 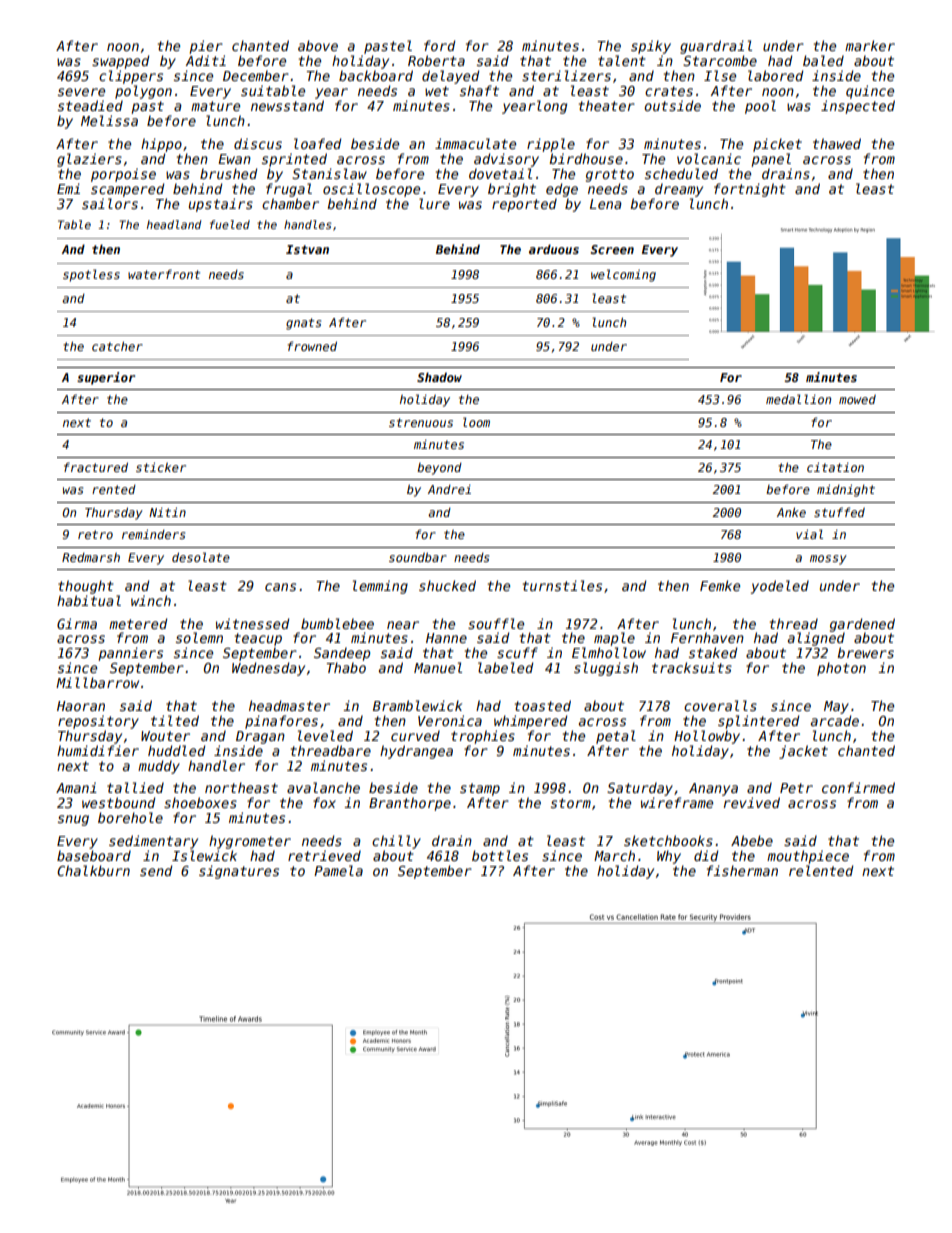 I want to click on Amani, so click(x=76, y=787).
